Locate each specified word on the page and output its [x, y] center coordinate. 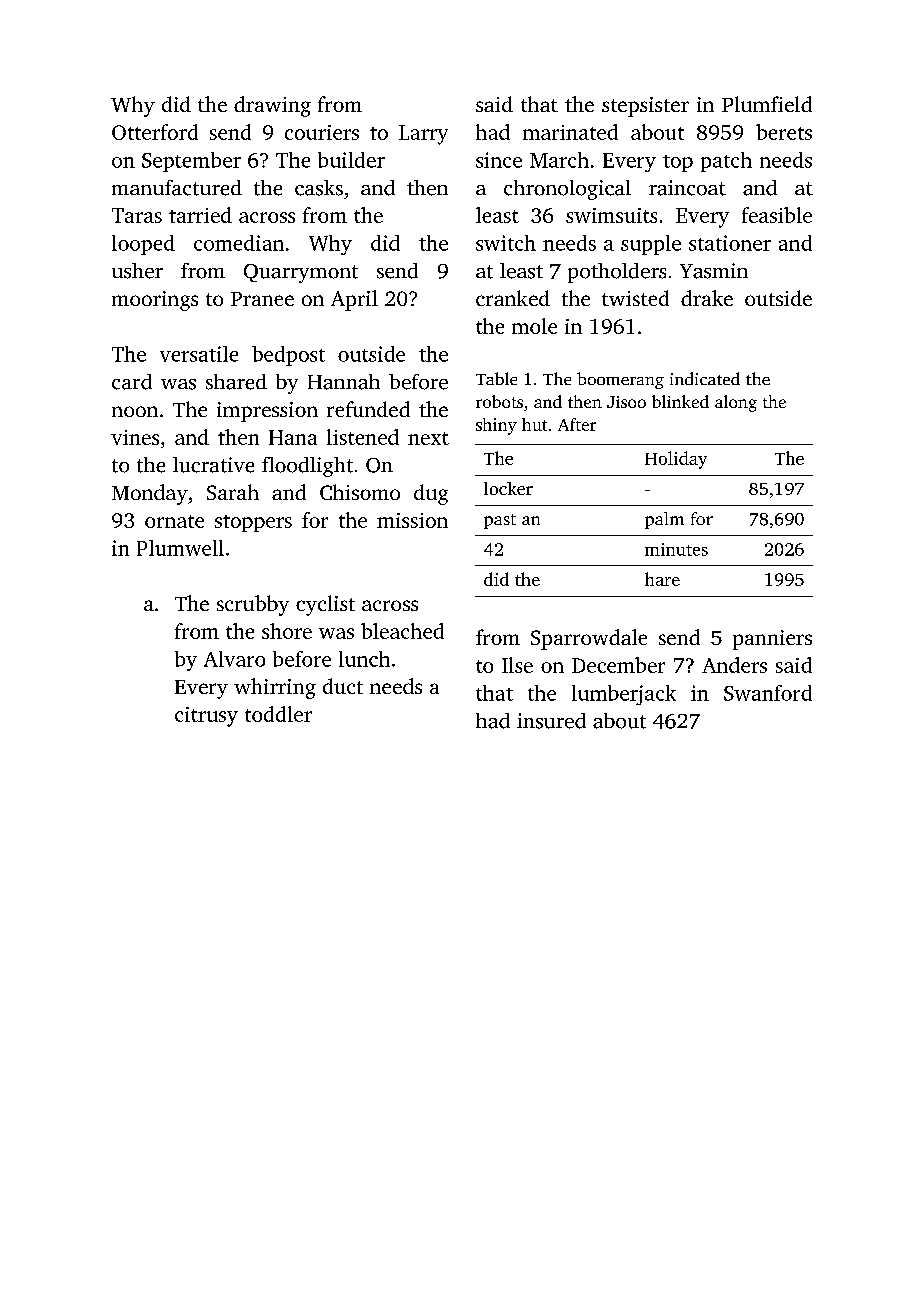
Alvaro [234, 659]
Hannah [344, 382]
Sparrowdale [589, 639]
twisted [635, 298]
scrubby [253, 605]
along [736, 403]
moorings [155, 301]
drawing [272, 106]
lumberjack [624, 695]
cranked [513, 298]
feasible [777, 215]
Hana [293, 437]
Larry [423, 135]
